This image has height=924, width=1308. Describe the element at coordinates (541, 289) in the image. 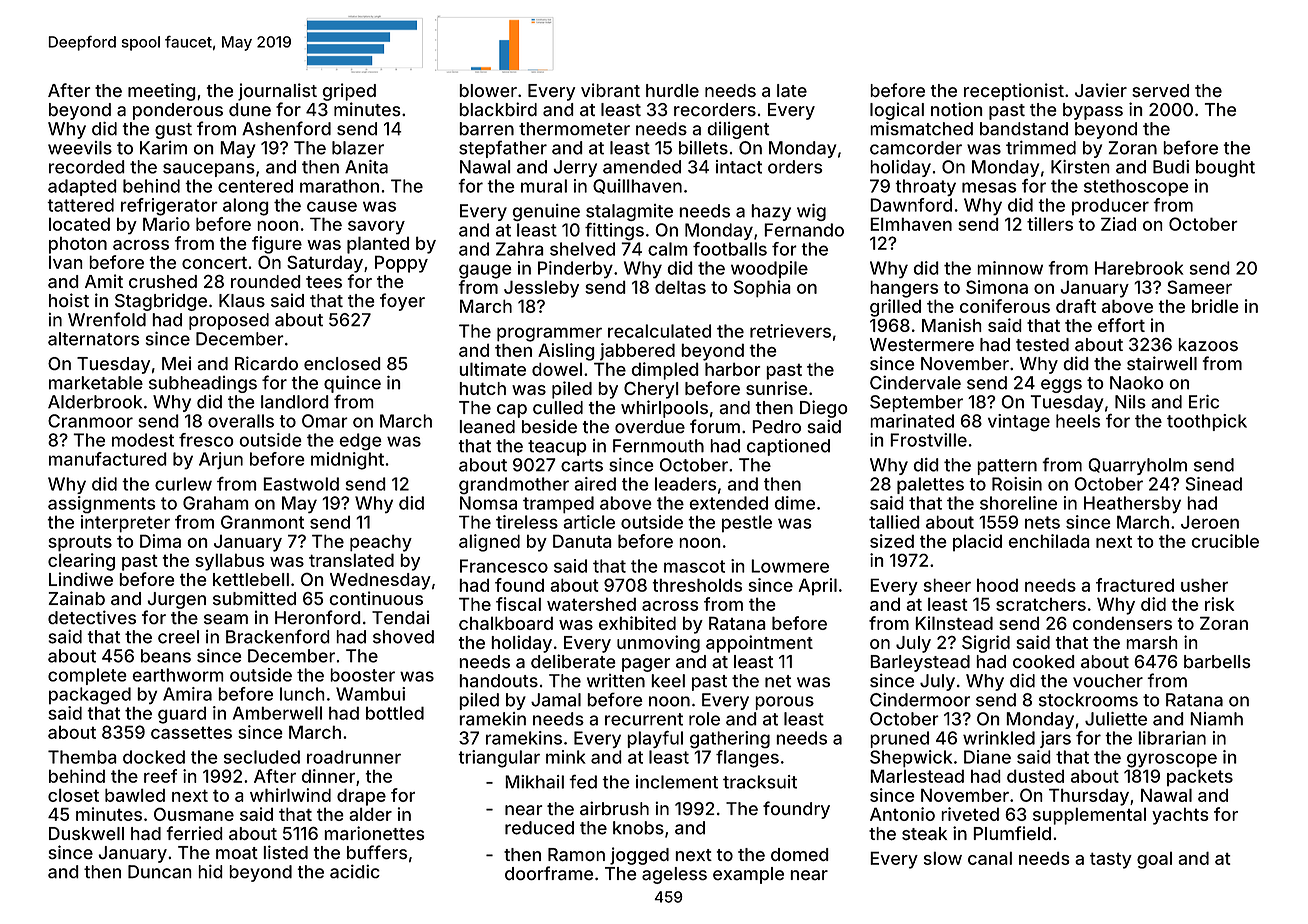

I see `Jessleby` at that location.
